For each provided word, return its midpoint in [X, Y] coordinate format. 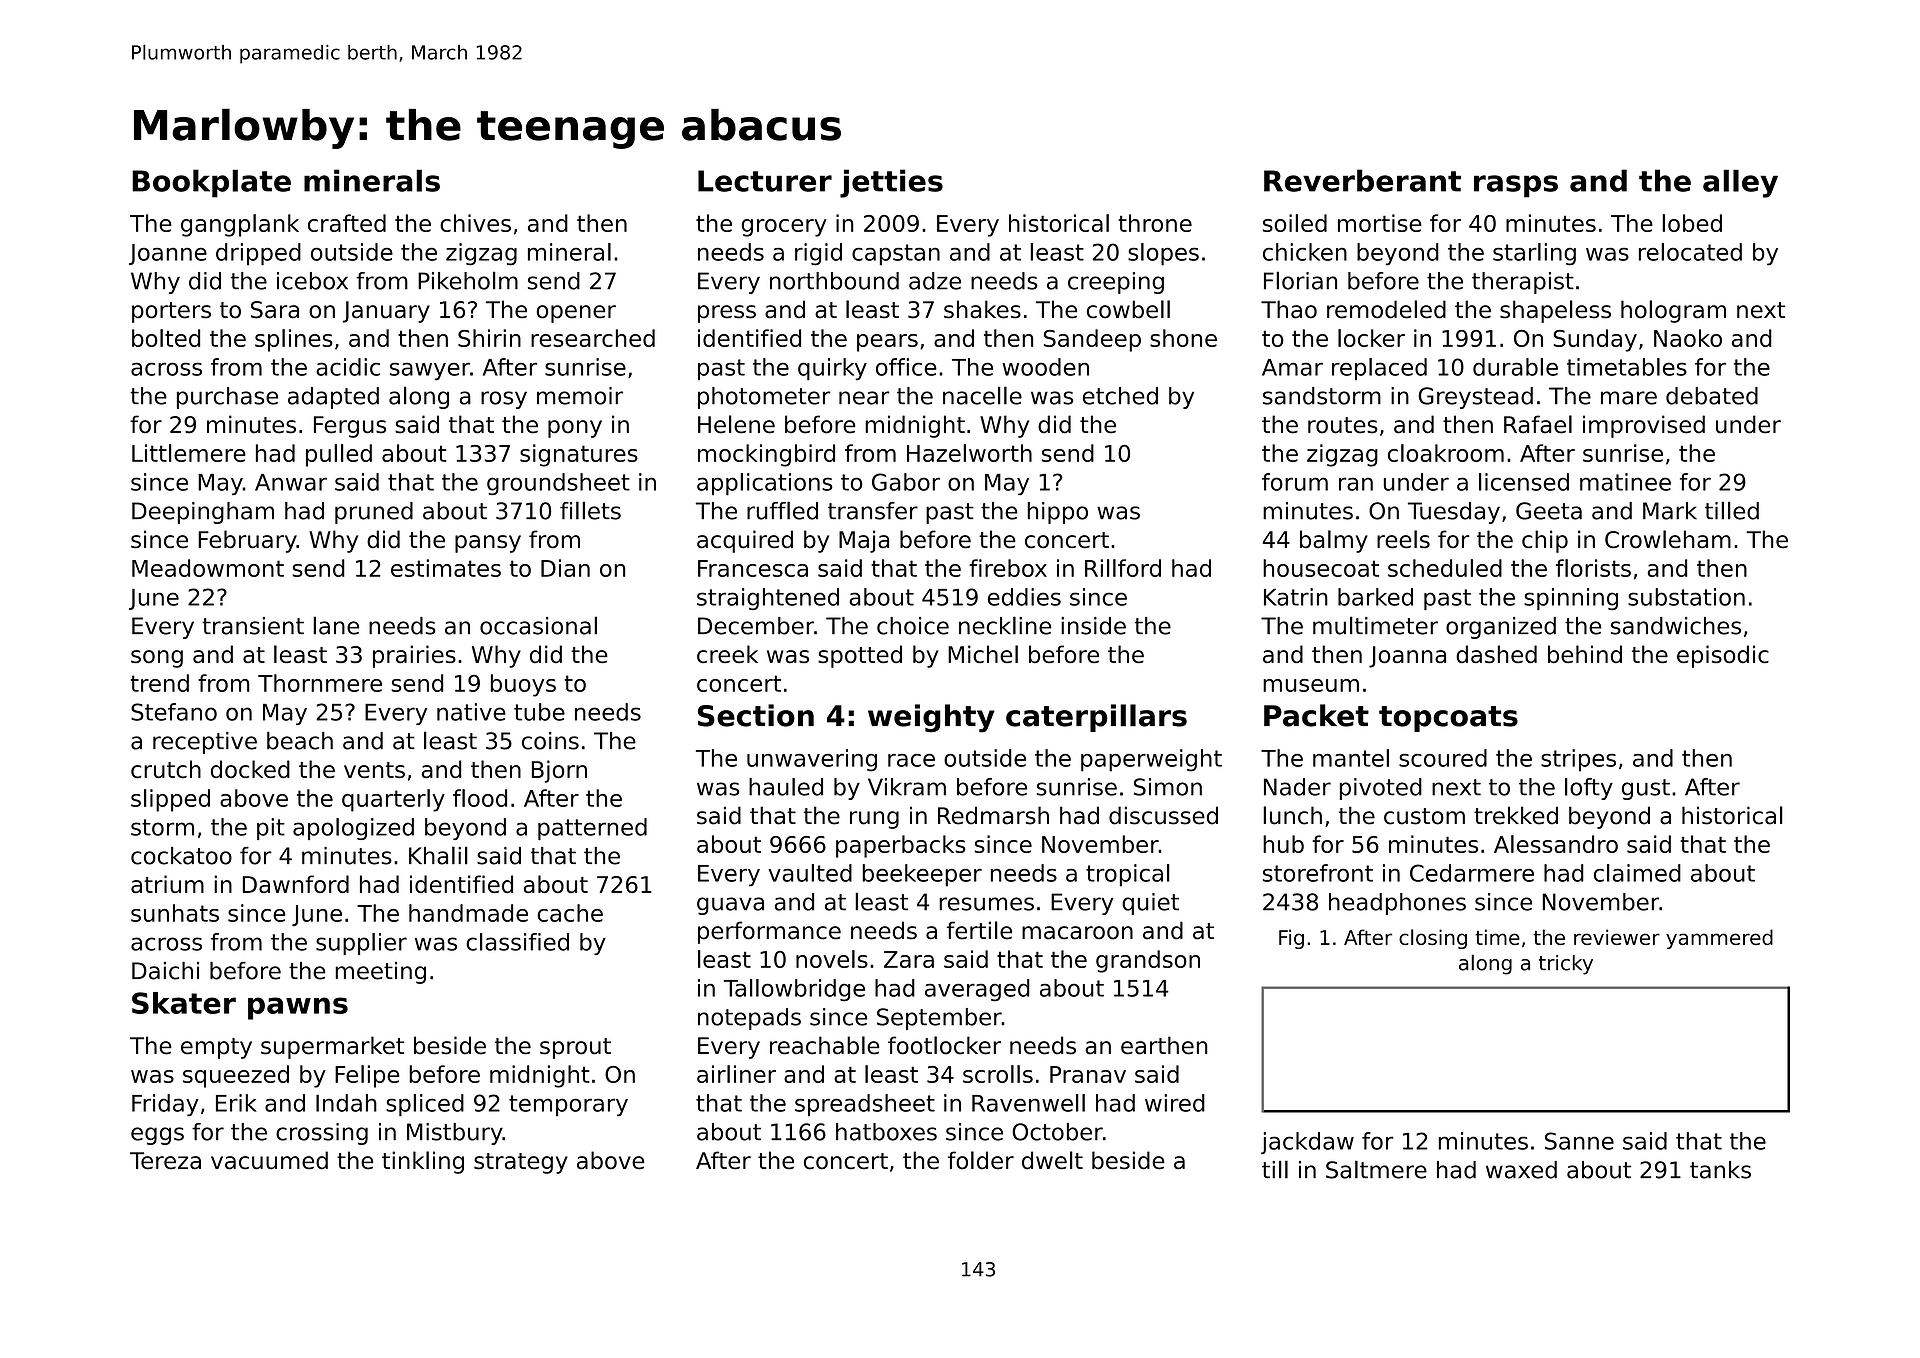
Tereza [165, 1161]
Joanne [168, 254]
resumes [986, 904]
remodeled [1386, 309]
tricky [1566, 965]
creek [727, 654]
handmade [468, 913]
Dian [565, 568]
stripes [1578, 760]
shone [1183, 338]
